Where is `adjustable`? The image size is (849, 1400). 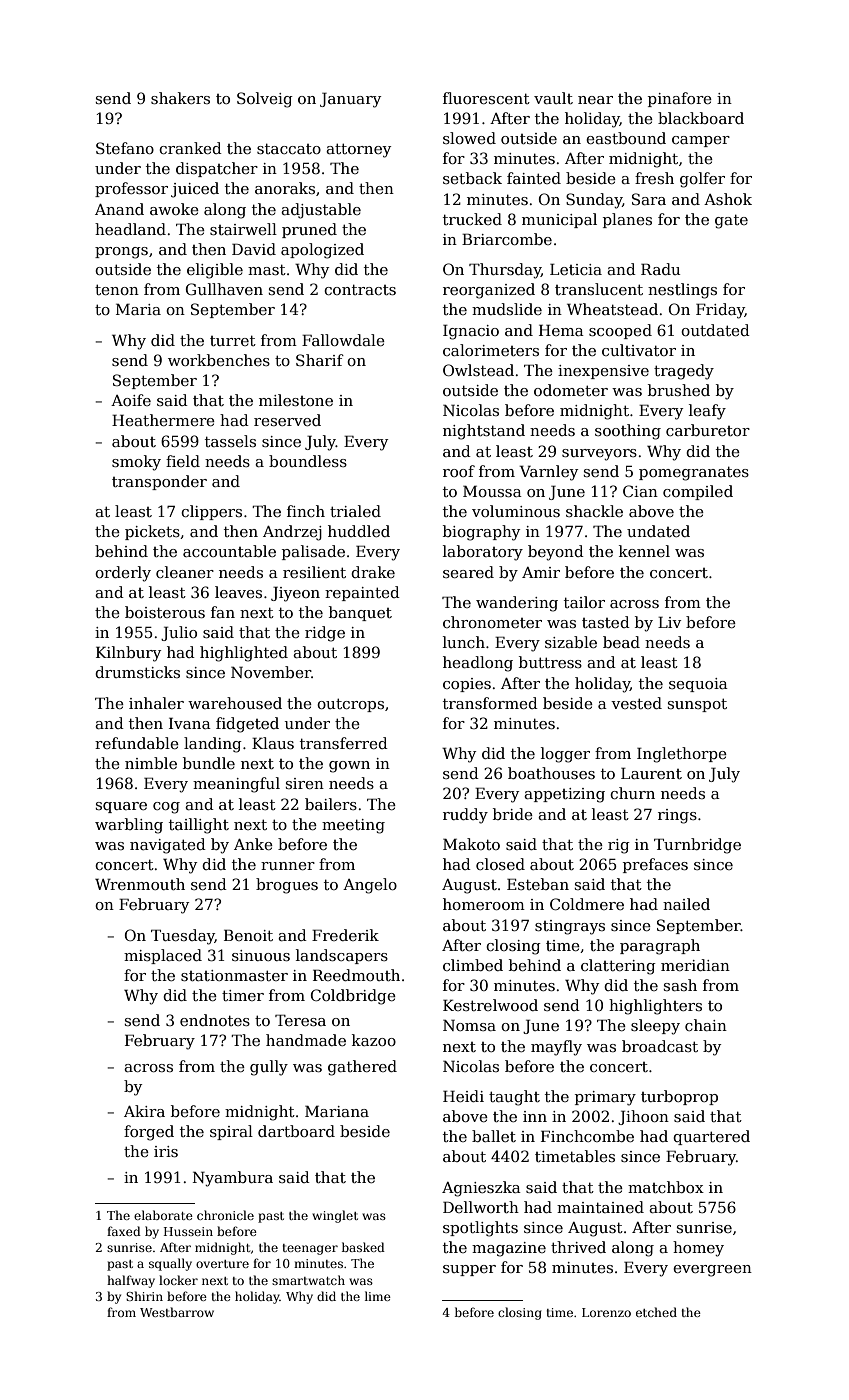
adjustable is located at coordinates (321, 211).
